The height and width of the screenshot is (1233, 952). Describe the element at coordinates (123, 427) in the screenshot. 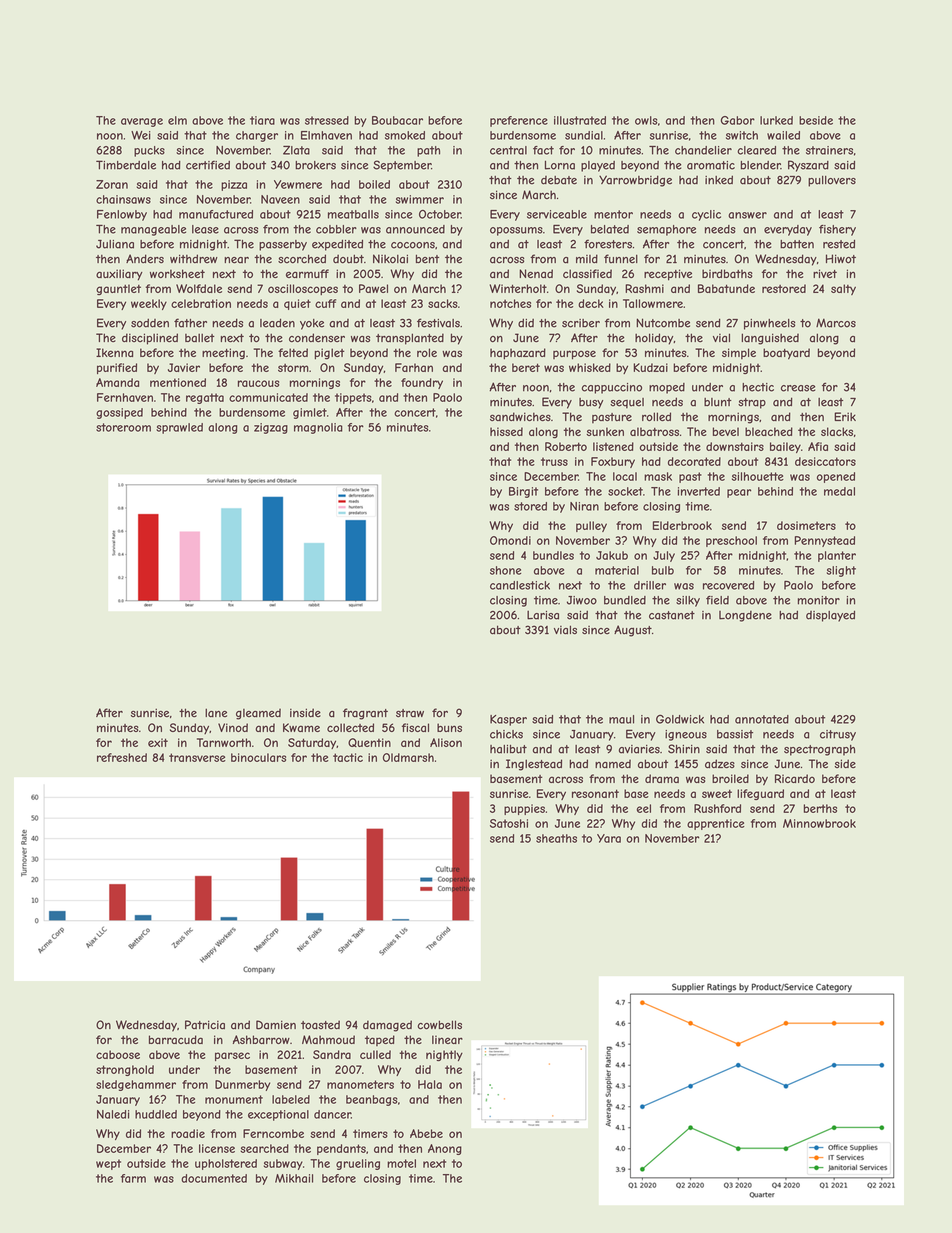

I see `storeroom` at that location.
